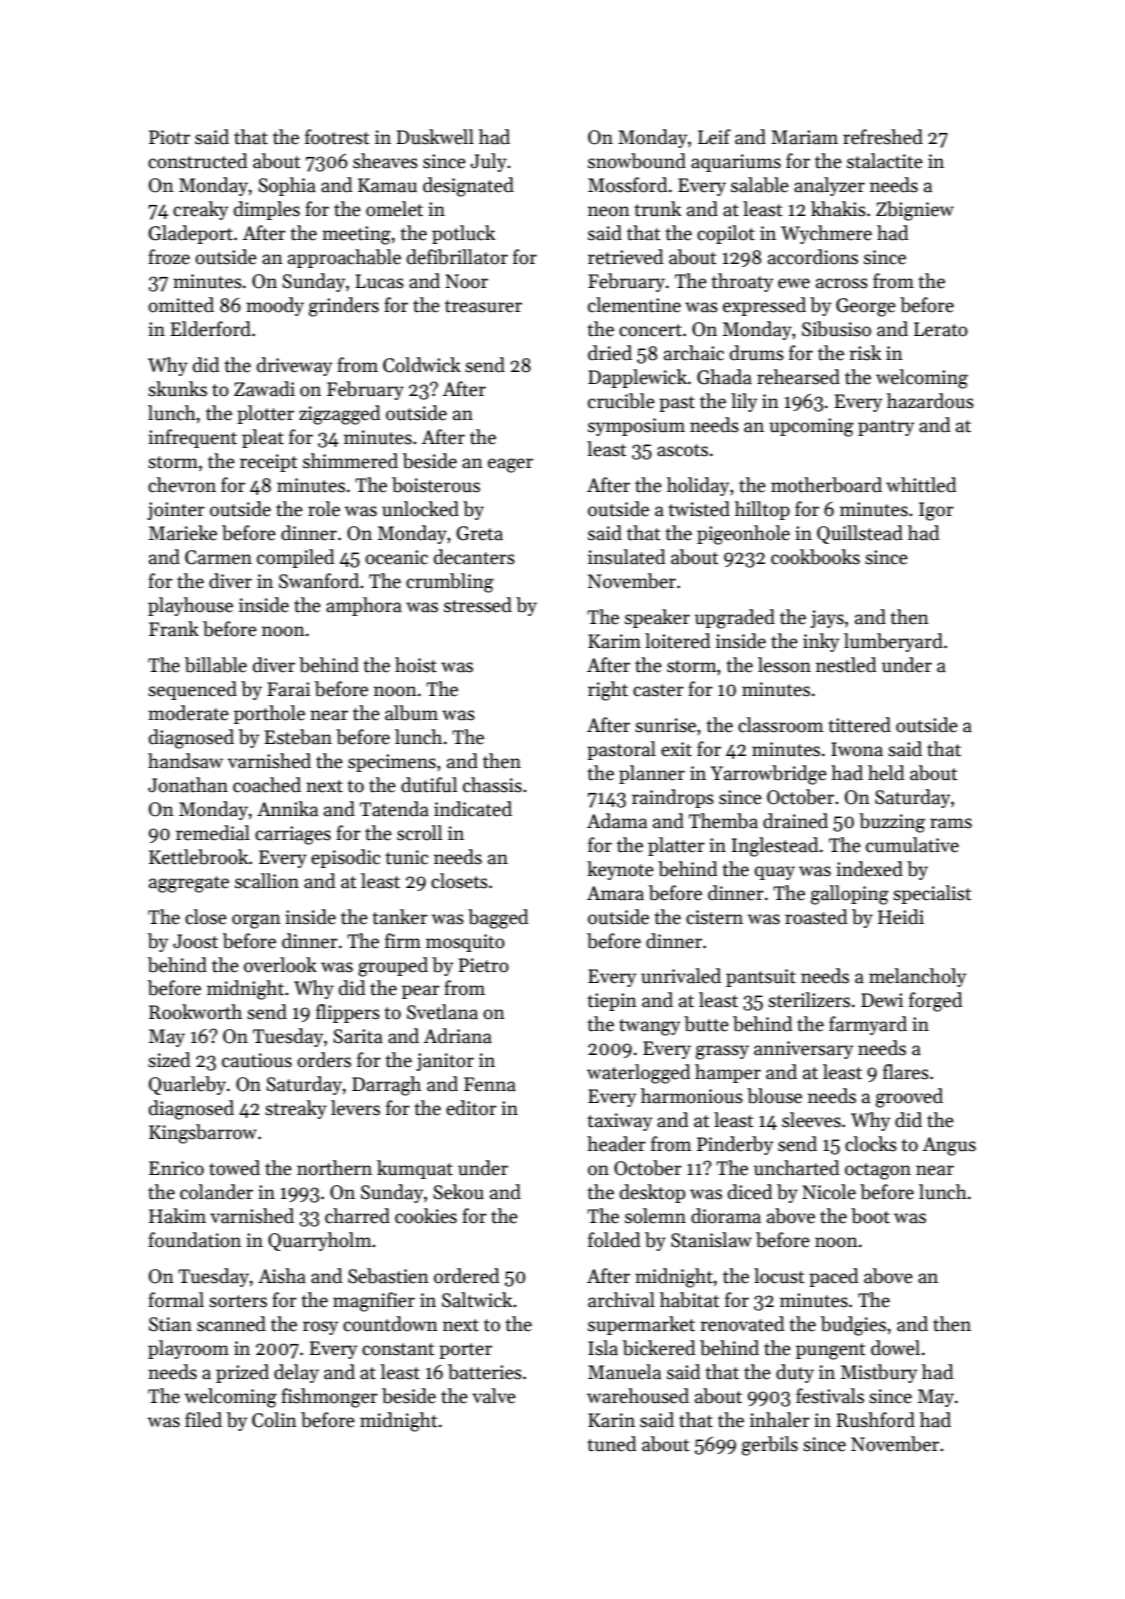 The image size is (1125, 1599). I want to click on tanker, so click(400, 917).
